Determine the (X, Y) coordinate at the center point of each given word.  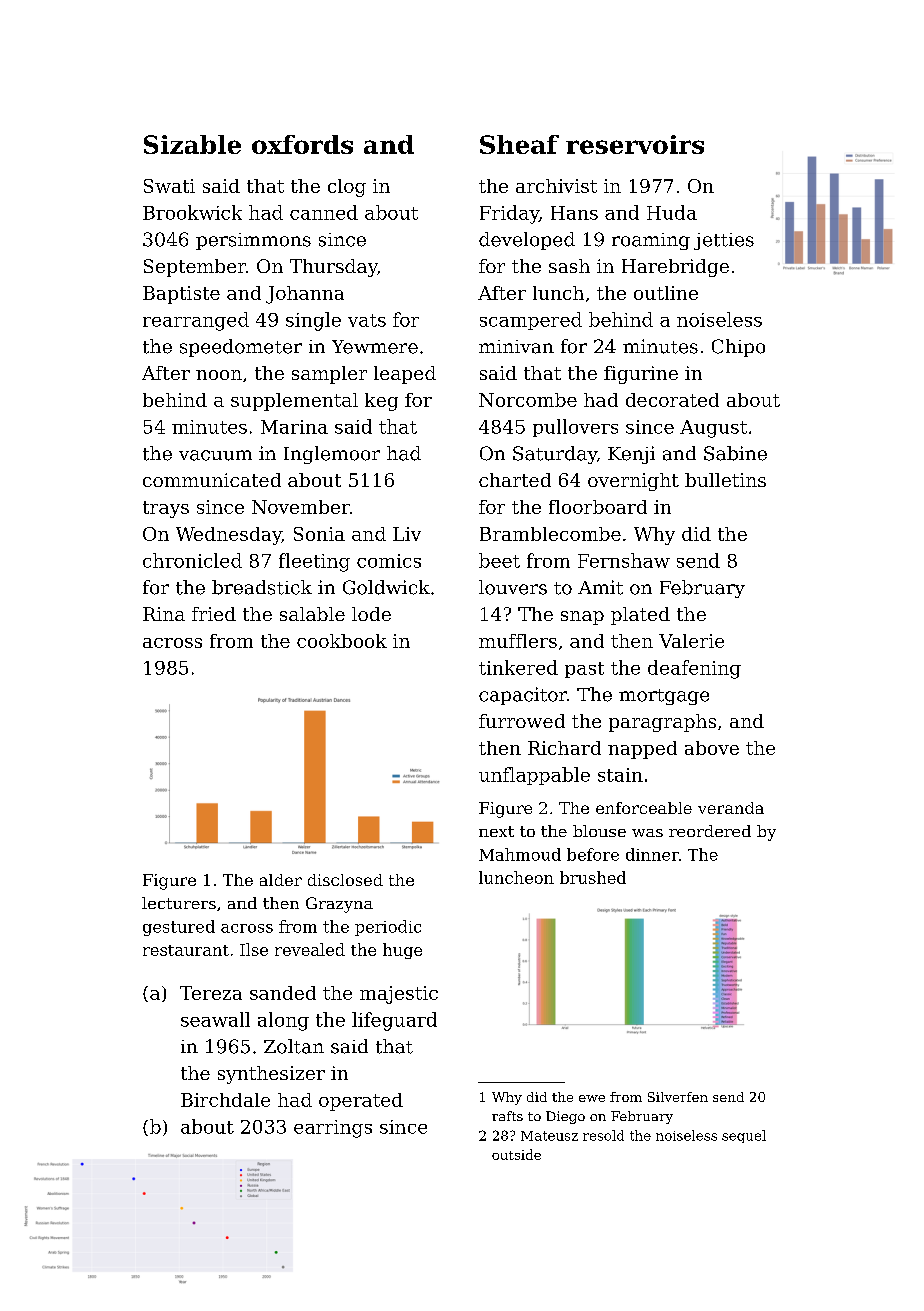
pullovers (575, 428)
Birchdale (225, 1100)
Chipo (738, 348)
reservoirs (635, 144)
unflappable (534, 776)
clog (347, 188)
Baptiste (181, 295)
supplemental (294, 402)
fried (214, 614)
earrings (333, 1129)
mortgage (664, 697)
